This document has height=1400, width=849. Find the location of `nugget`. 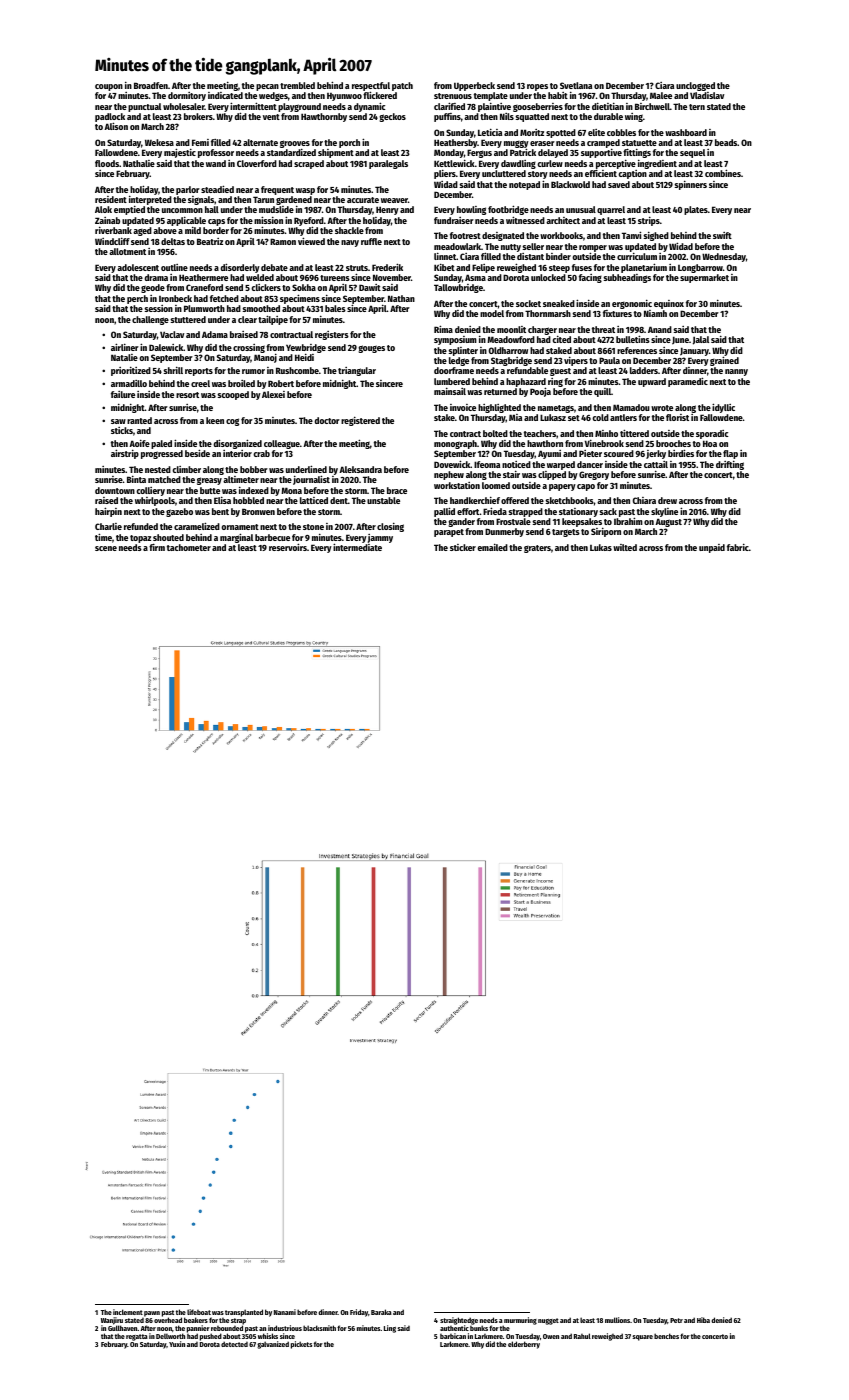

nugget is located at coordinates (548, 1321).
